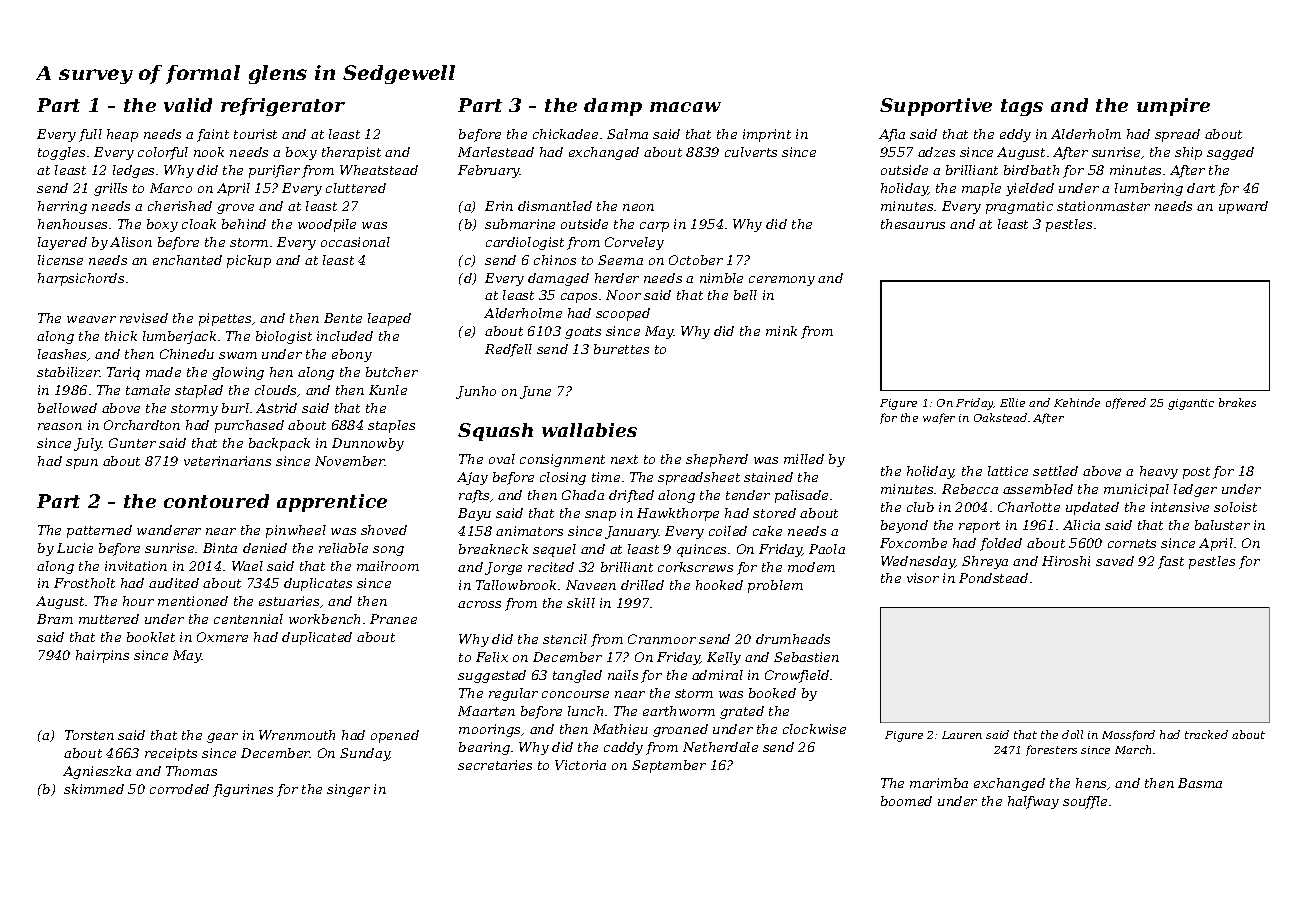  Describe the element at coordinates (906, 801) in the document. I see `boomed` at that location.
